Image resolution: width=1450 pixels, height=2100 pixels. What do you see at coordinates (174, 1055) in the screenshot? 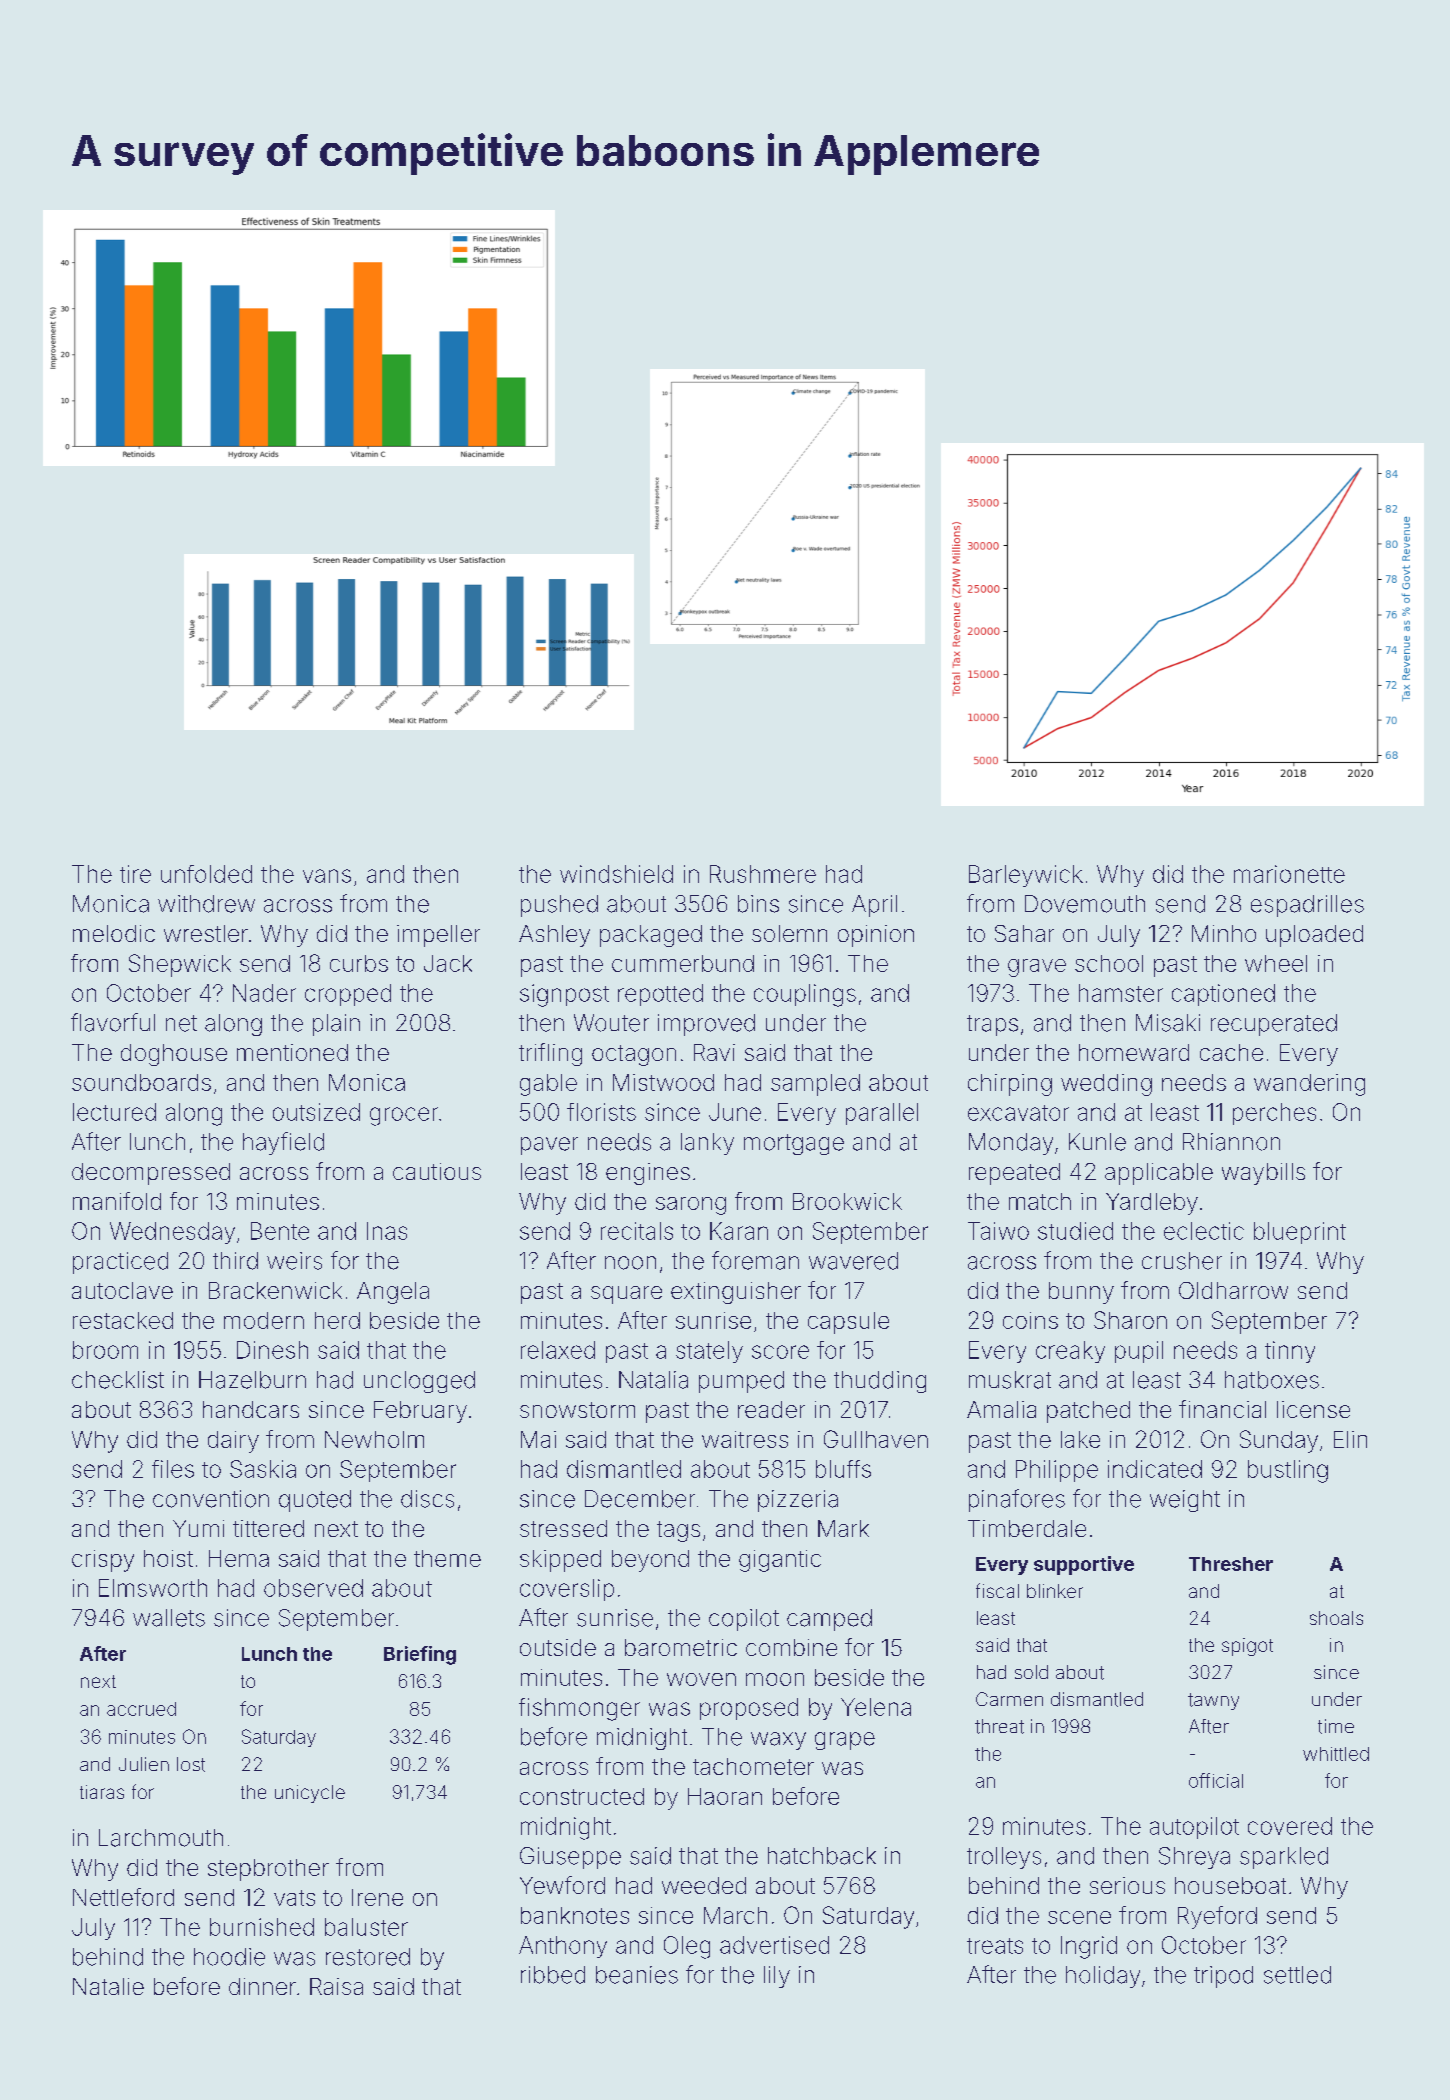
I see `doghouse` at bounding box center [174, 1055].
